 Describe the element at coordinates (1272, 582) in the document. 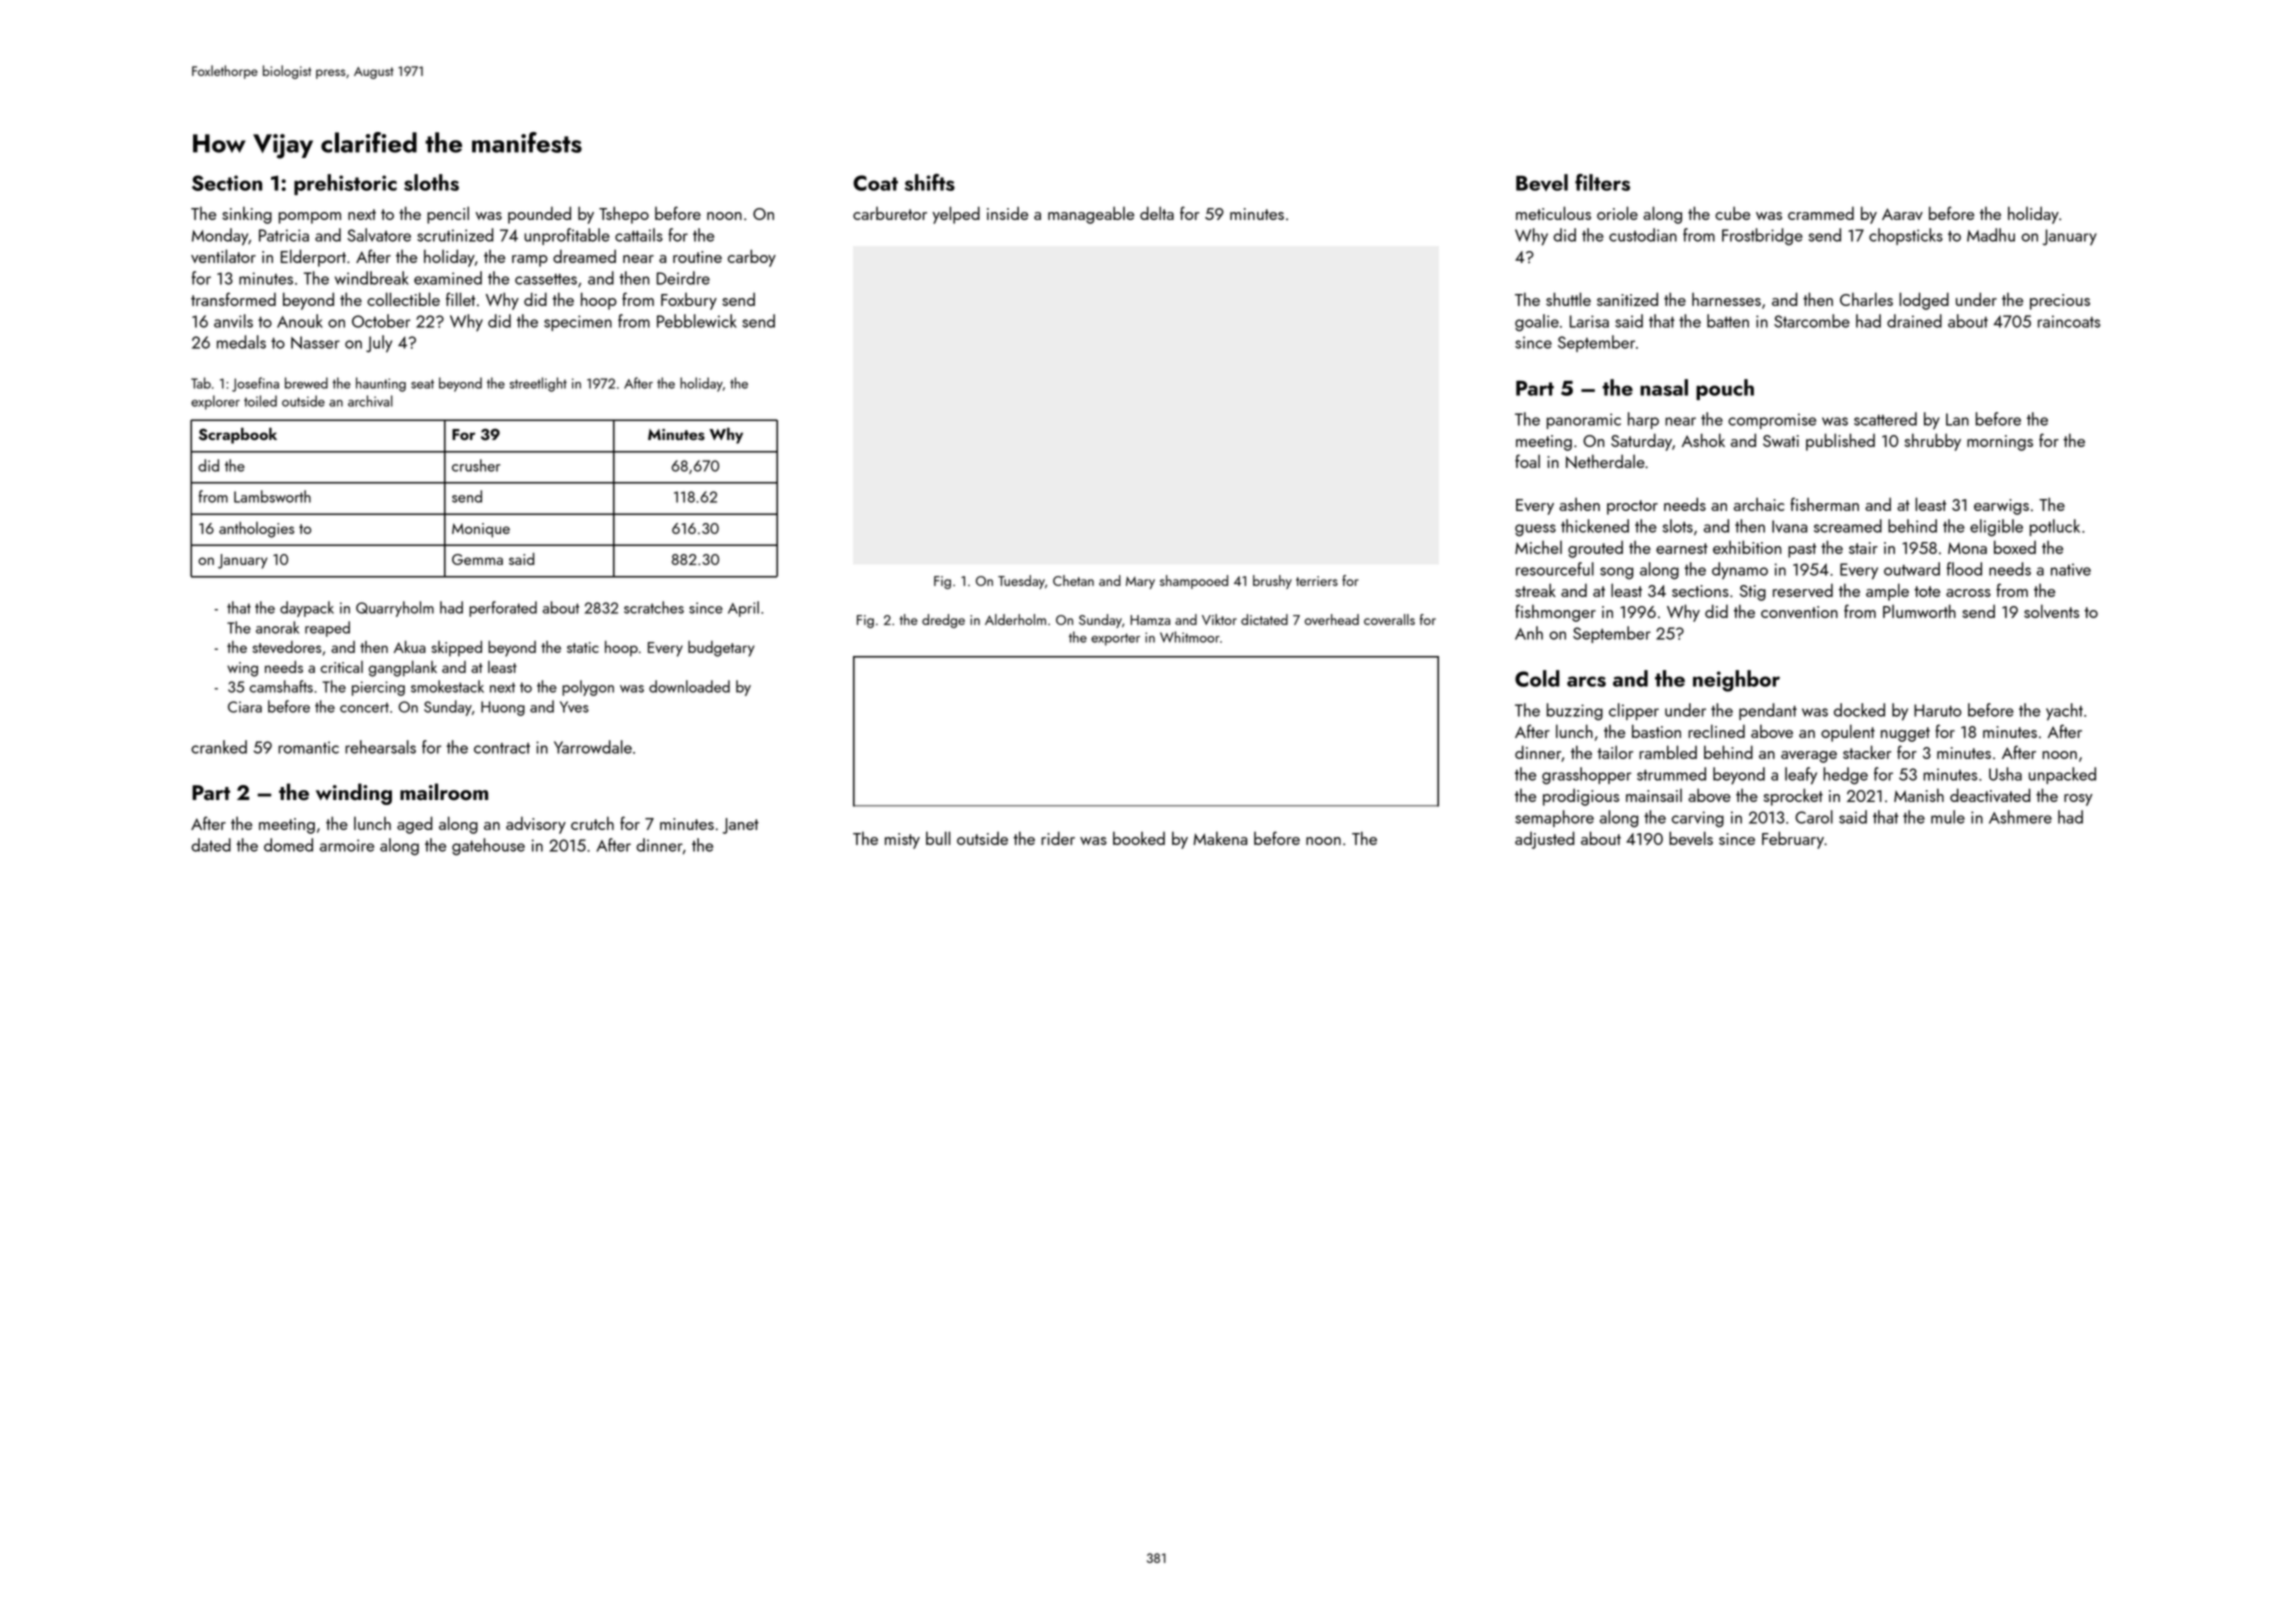

I see `brushy` at that location.
